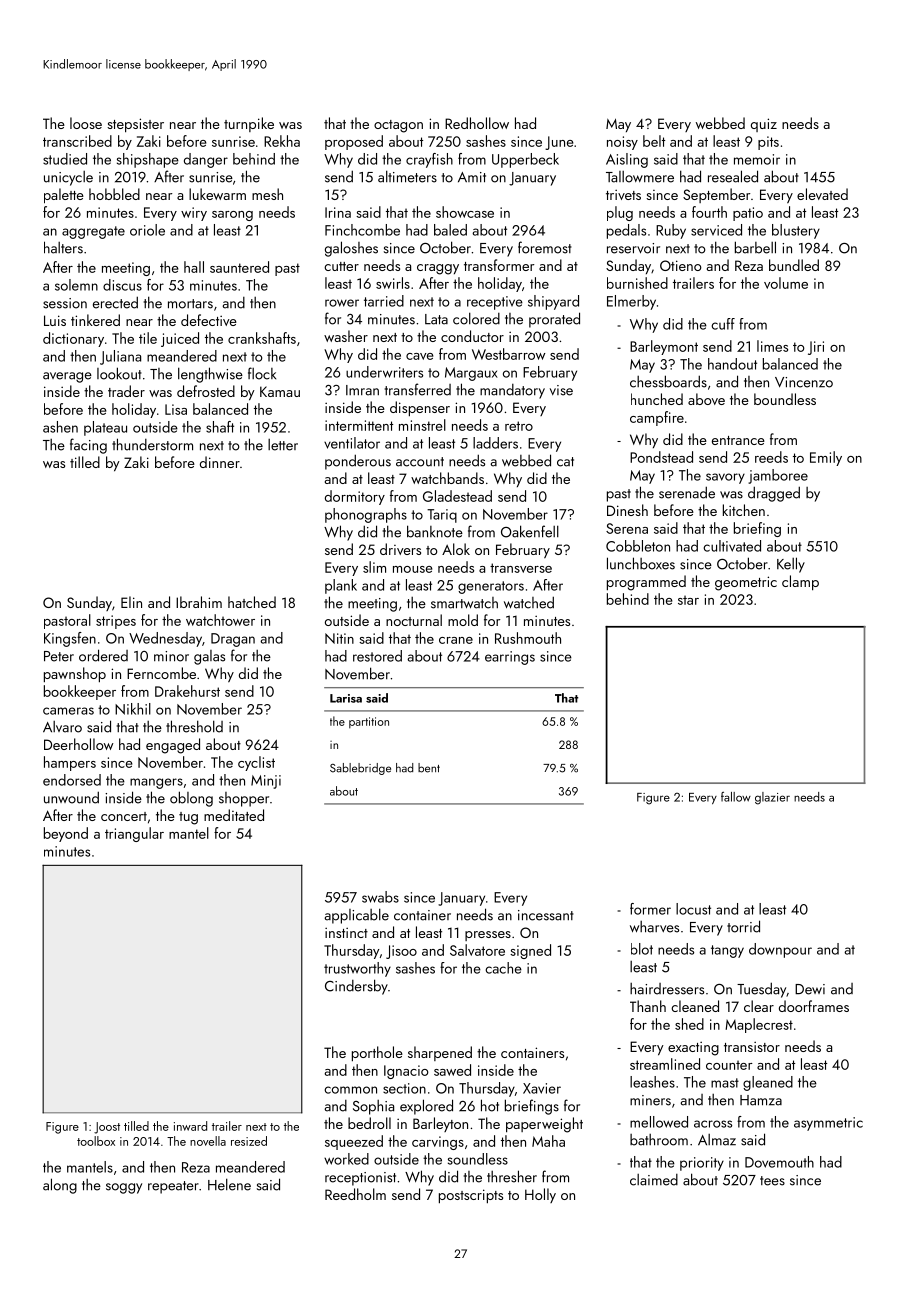 The height and width of the screenshot is (1316, 908). What do you see at coordinates (63, 247) in the screenshot?
I see `halters` at bounding box center [63, 247].
